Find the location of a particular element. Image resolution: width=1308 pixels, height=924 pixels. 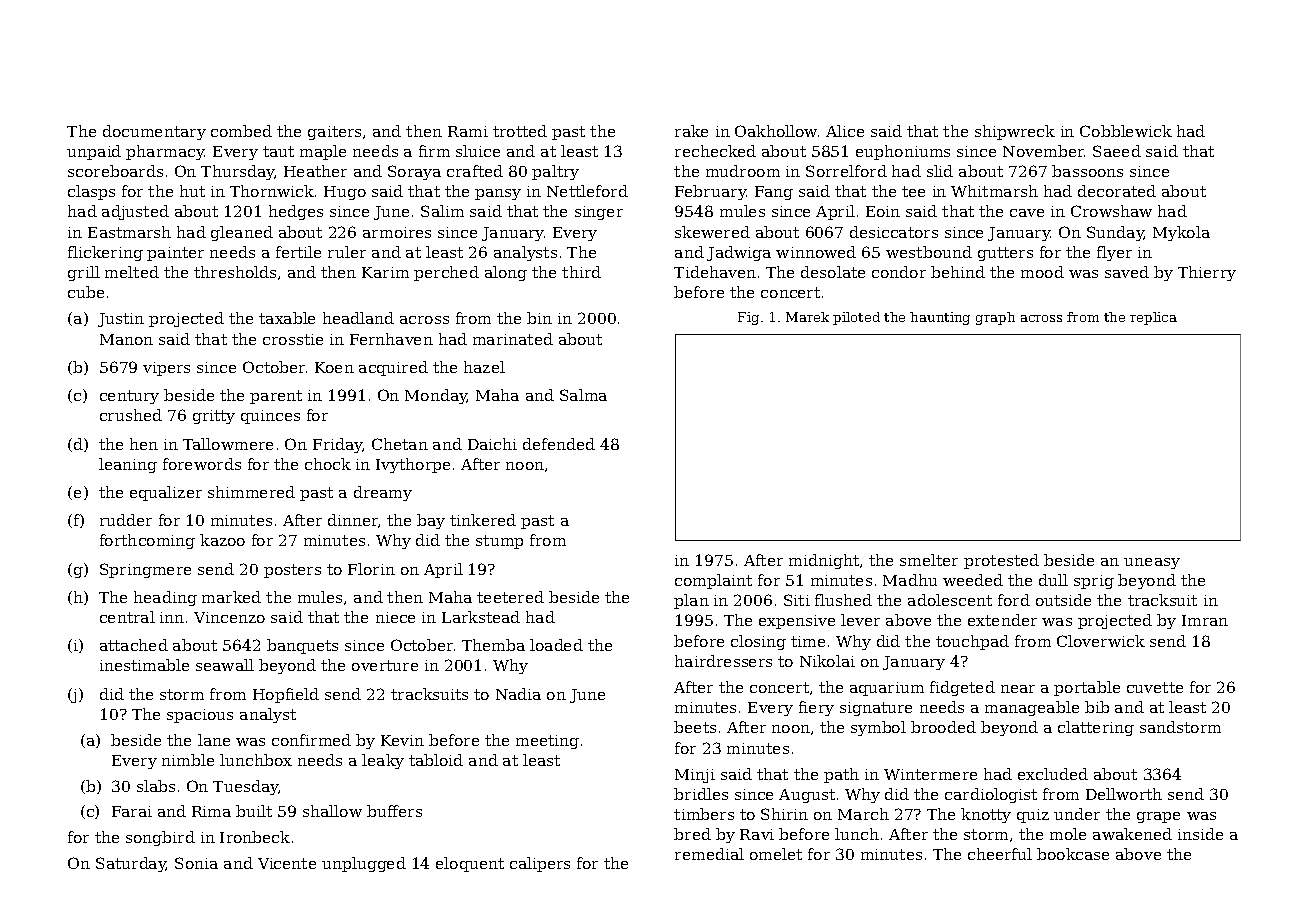

bin is located at coordinates (539, 318).
